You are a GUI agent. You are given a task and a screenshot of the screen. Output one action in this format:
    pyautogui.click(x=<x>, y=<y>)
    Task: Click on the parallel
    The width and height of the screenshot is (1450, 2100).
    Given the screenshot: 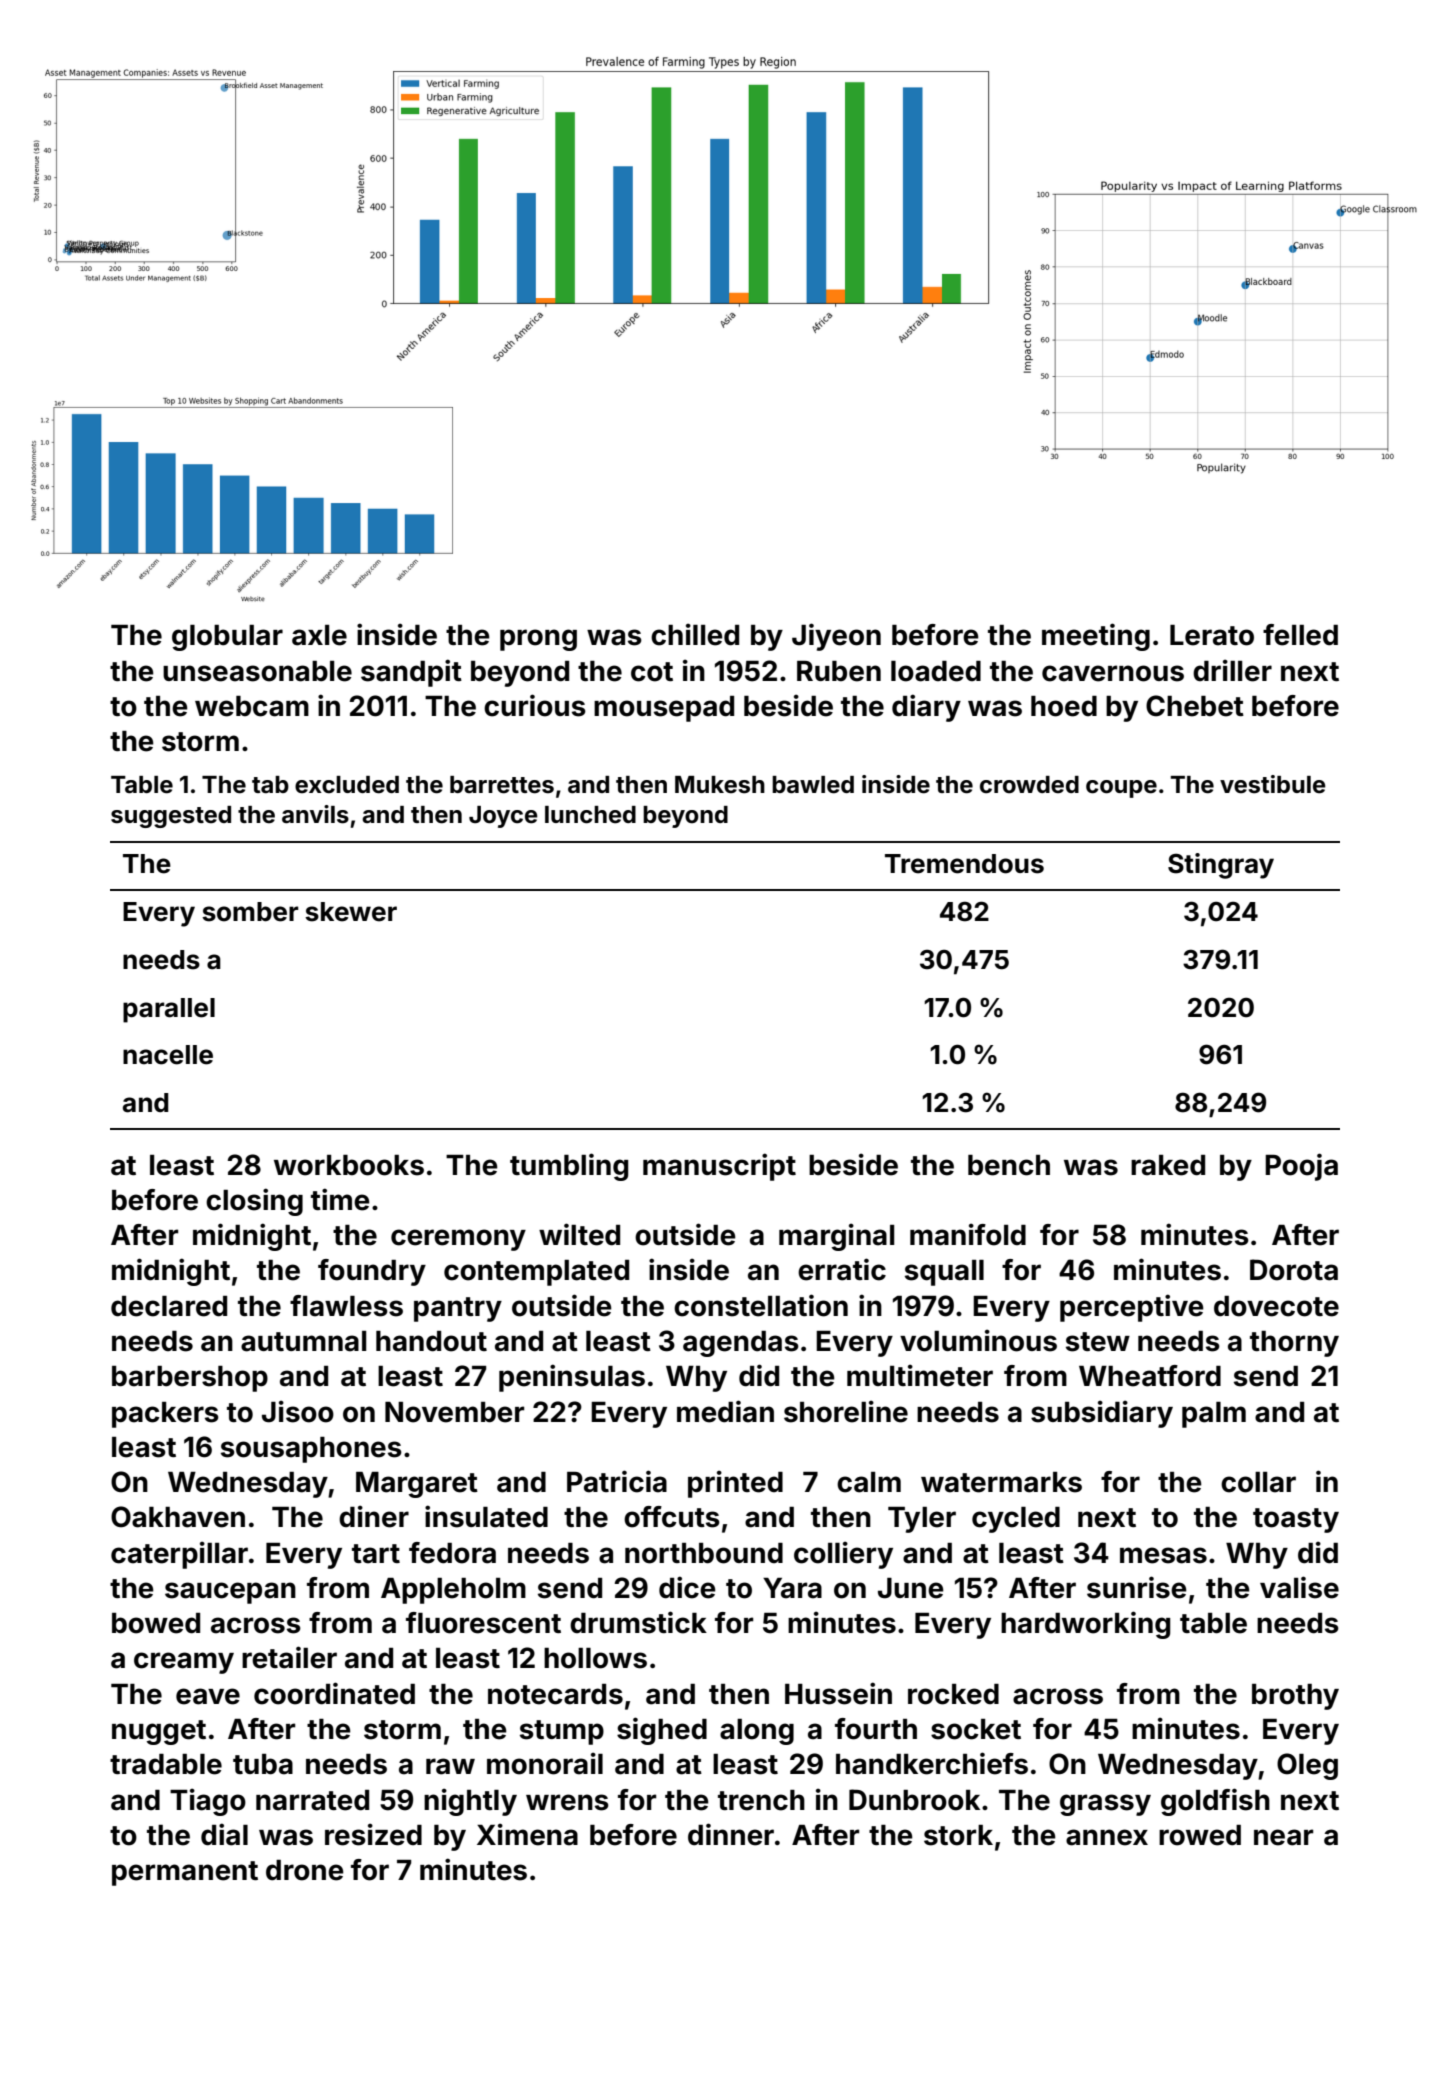 What is the action you would take?
    pyautogui.click(x=169, y=1010)
